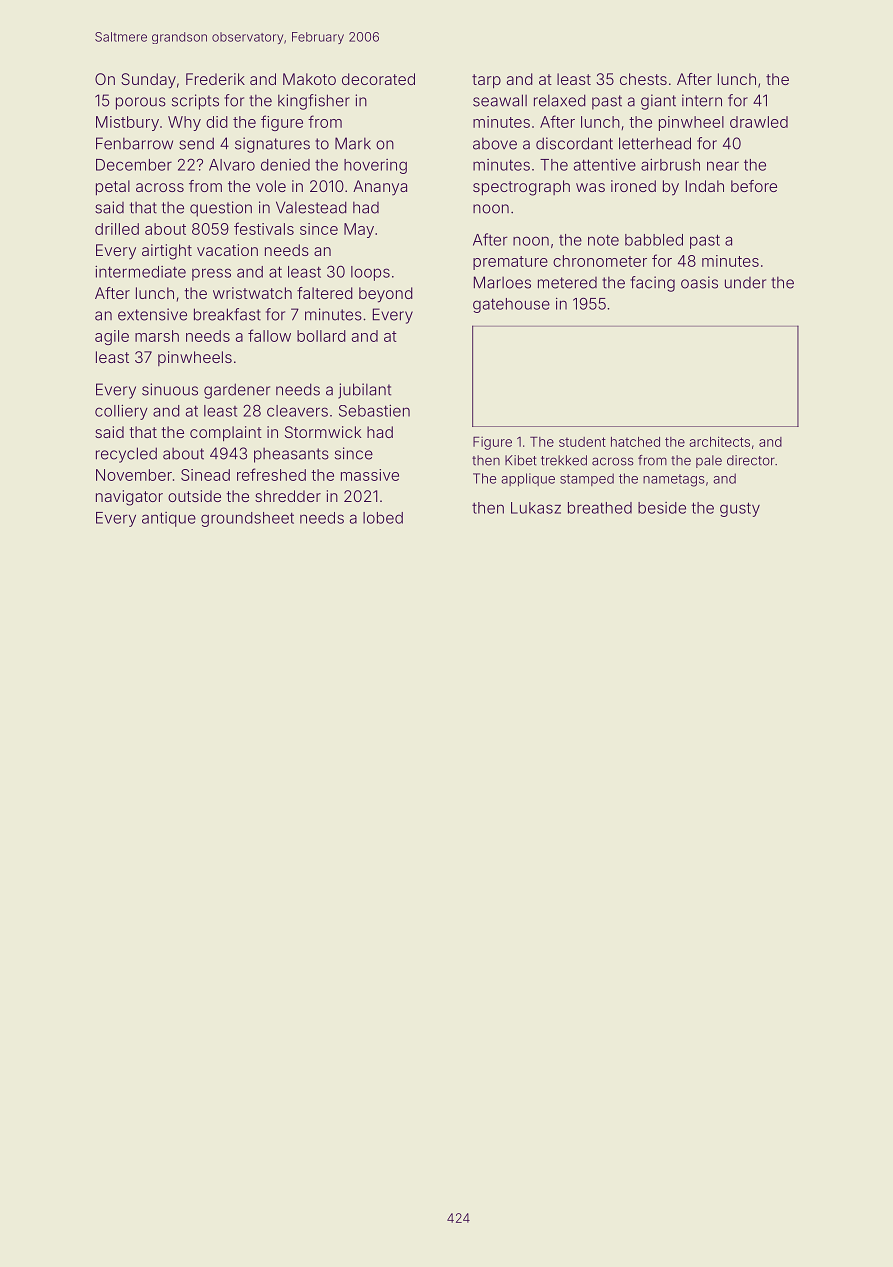 This page has width=893, height=1267. What do you see at coordinates (702, 100) in the page?
I see `intern` at bounding box center [702, 100].
